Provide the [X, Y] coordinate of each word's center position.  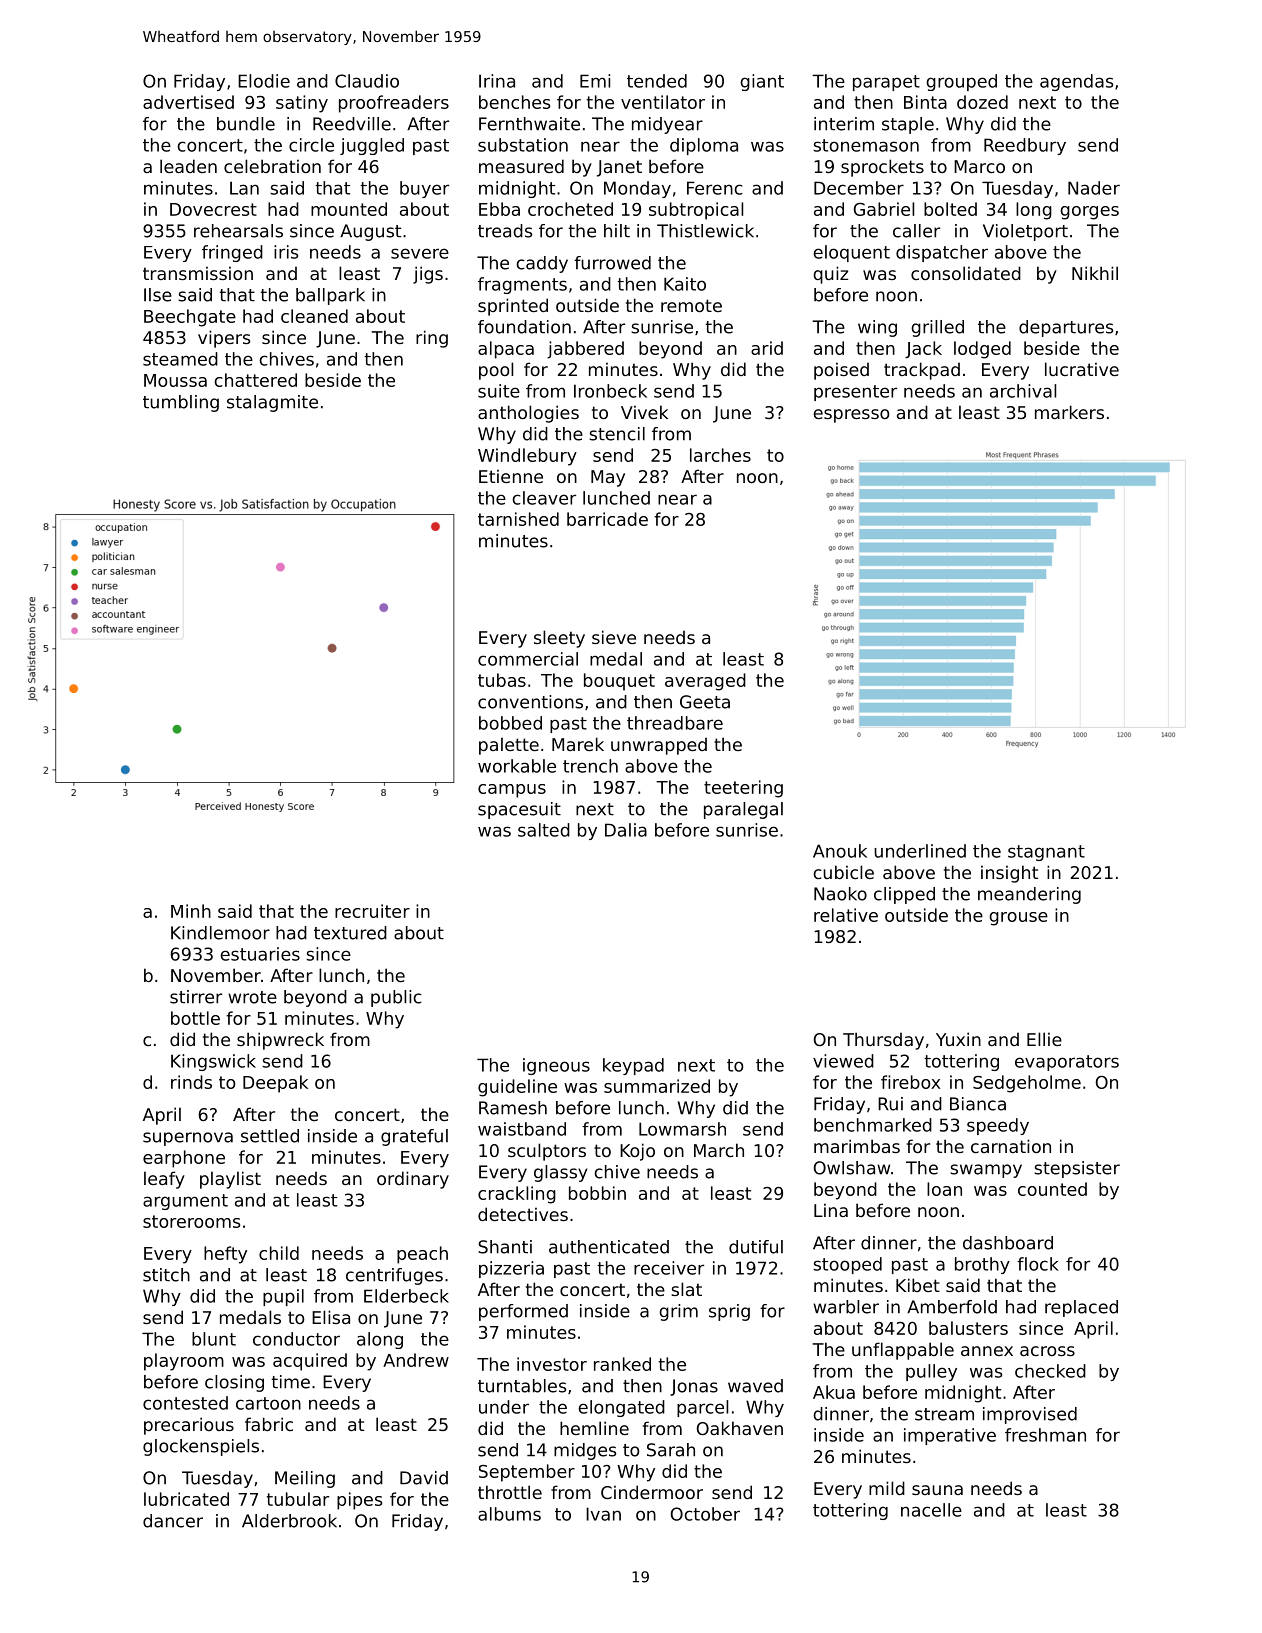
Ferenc [715, 188]
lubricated [186, 1499]
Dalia [626, 830]
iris [286, 252]
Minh [191, 911]
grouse [1018, 919]
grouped [961, 82]
